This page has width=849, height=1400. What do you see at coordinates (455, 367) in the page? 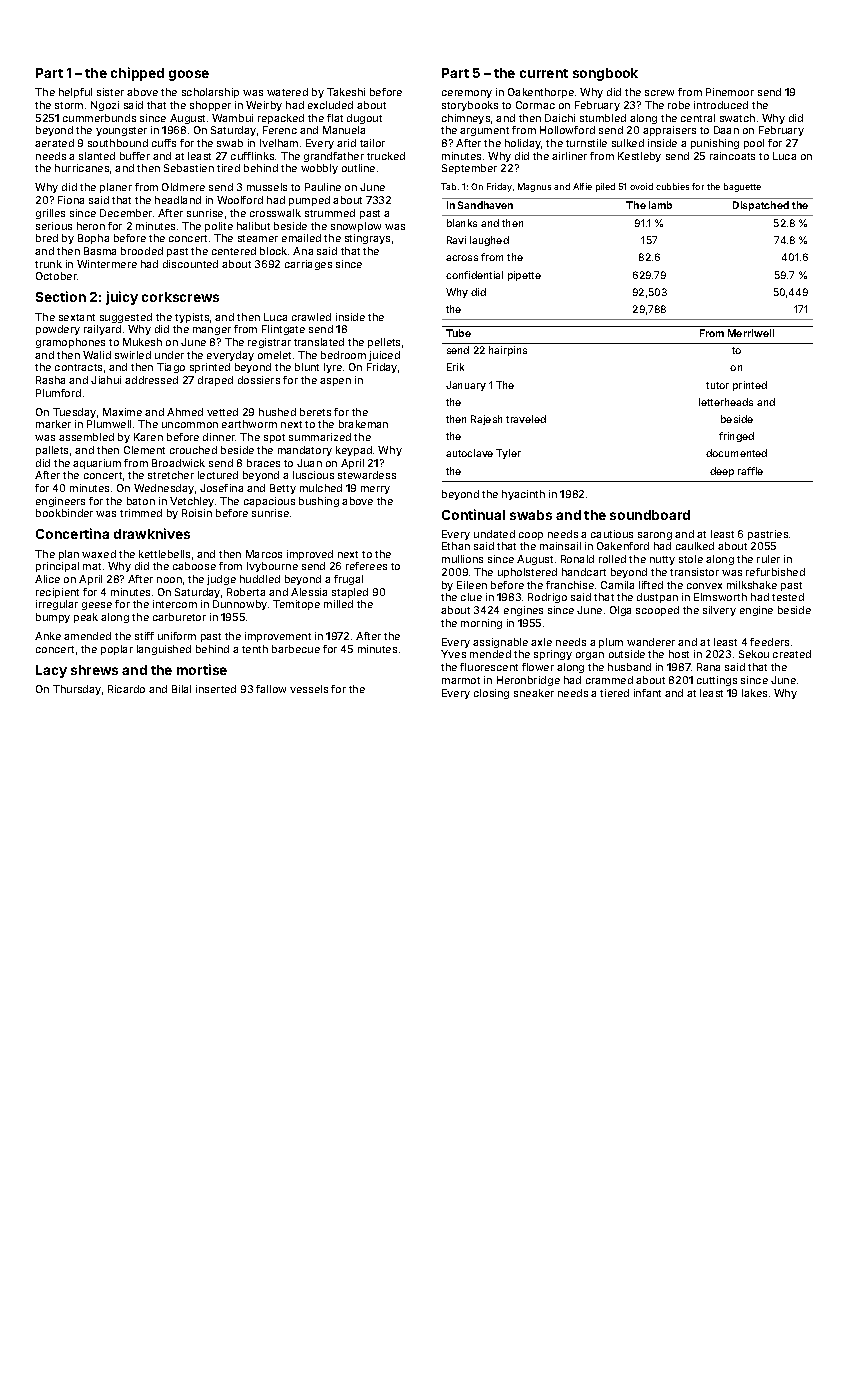
I see `Erik` at bounding box center [455, 367].
